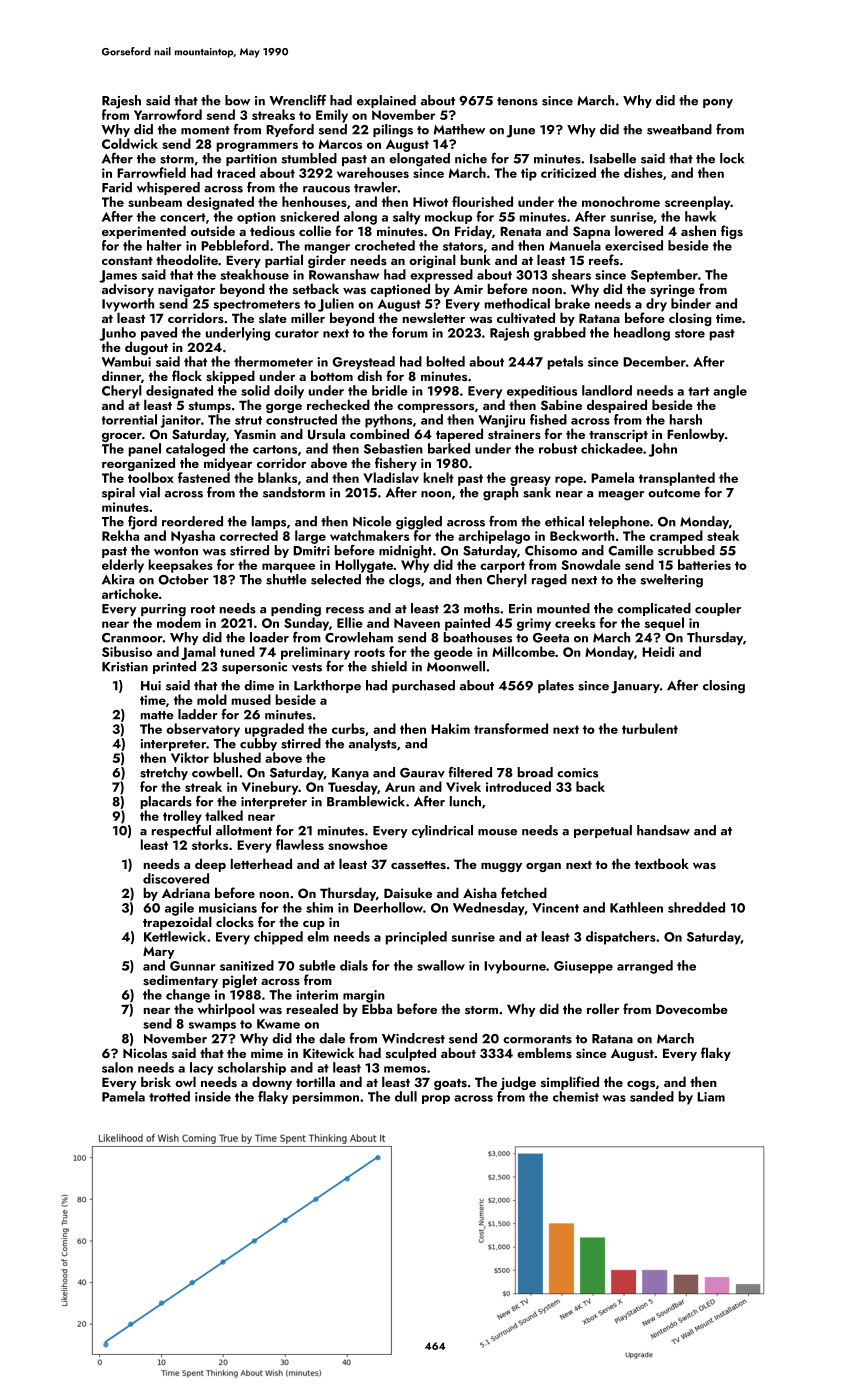 The width and height of the image is (849, 1400). Describe the element at coordinates (237, 651) in the image. I see `tuned` at that location.
